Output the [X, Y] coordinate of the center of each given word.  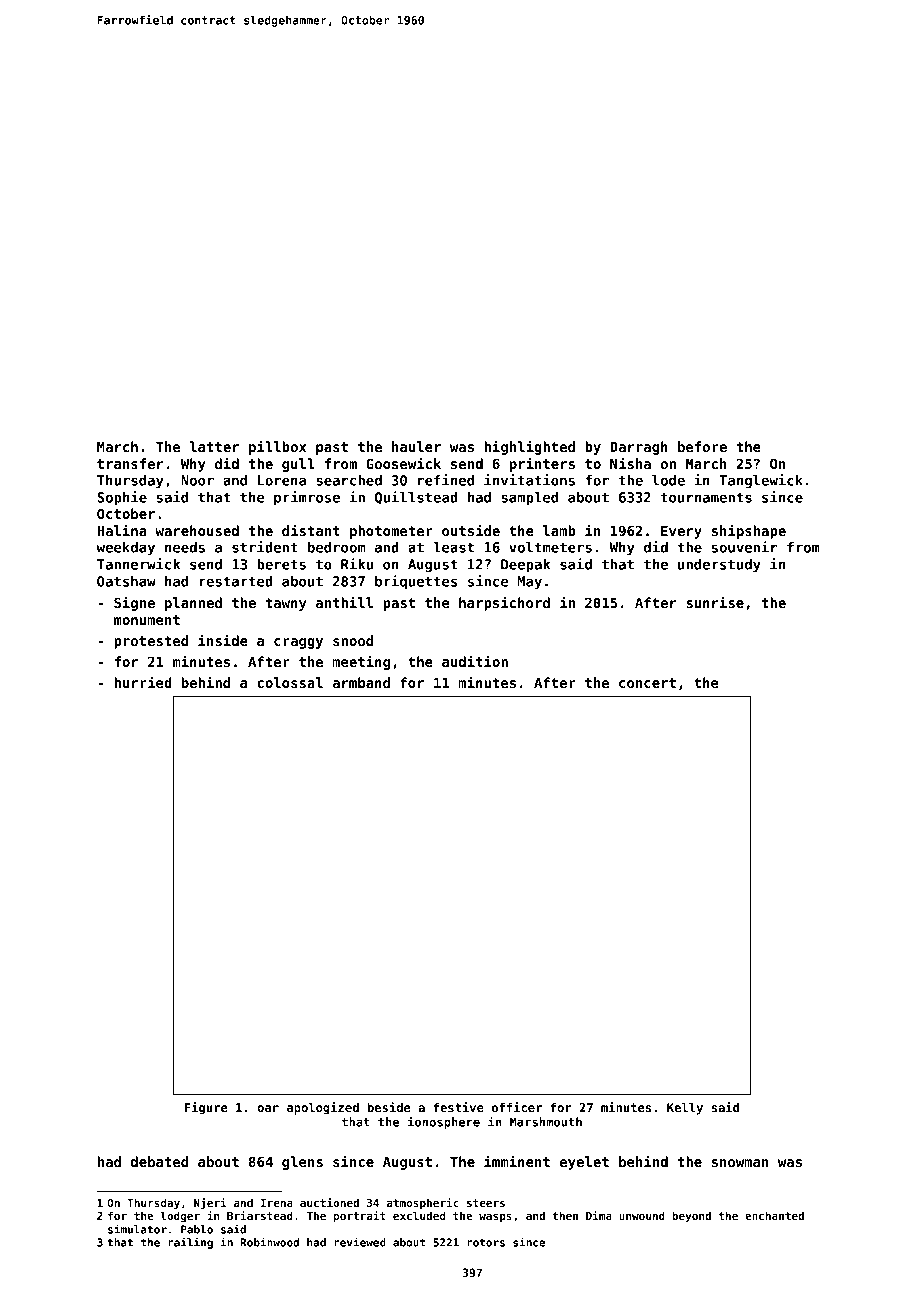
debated [159, 1161]
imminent [517, 1161]
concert [647, 683]
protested [151, 642]
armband [361, 682]
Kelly [685, 1109]
